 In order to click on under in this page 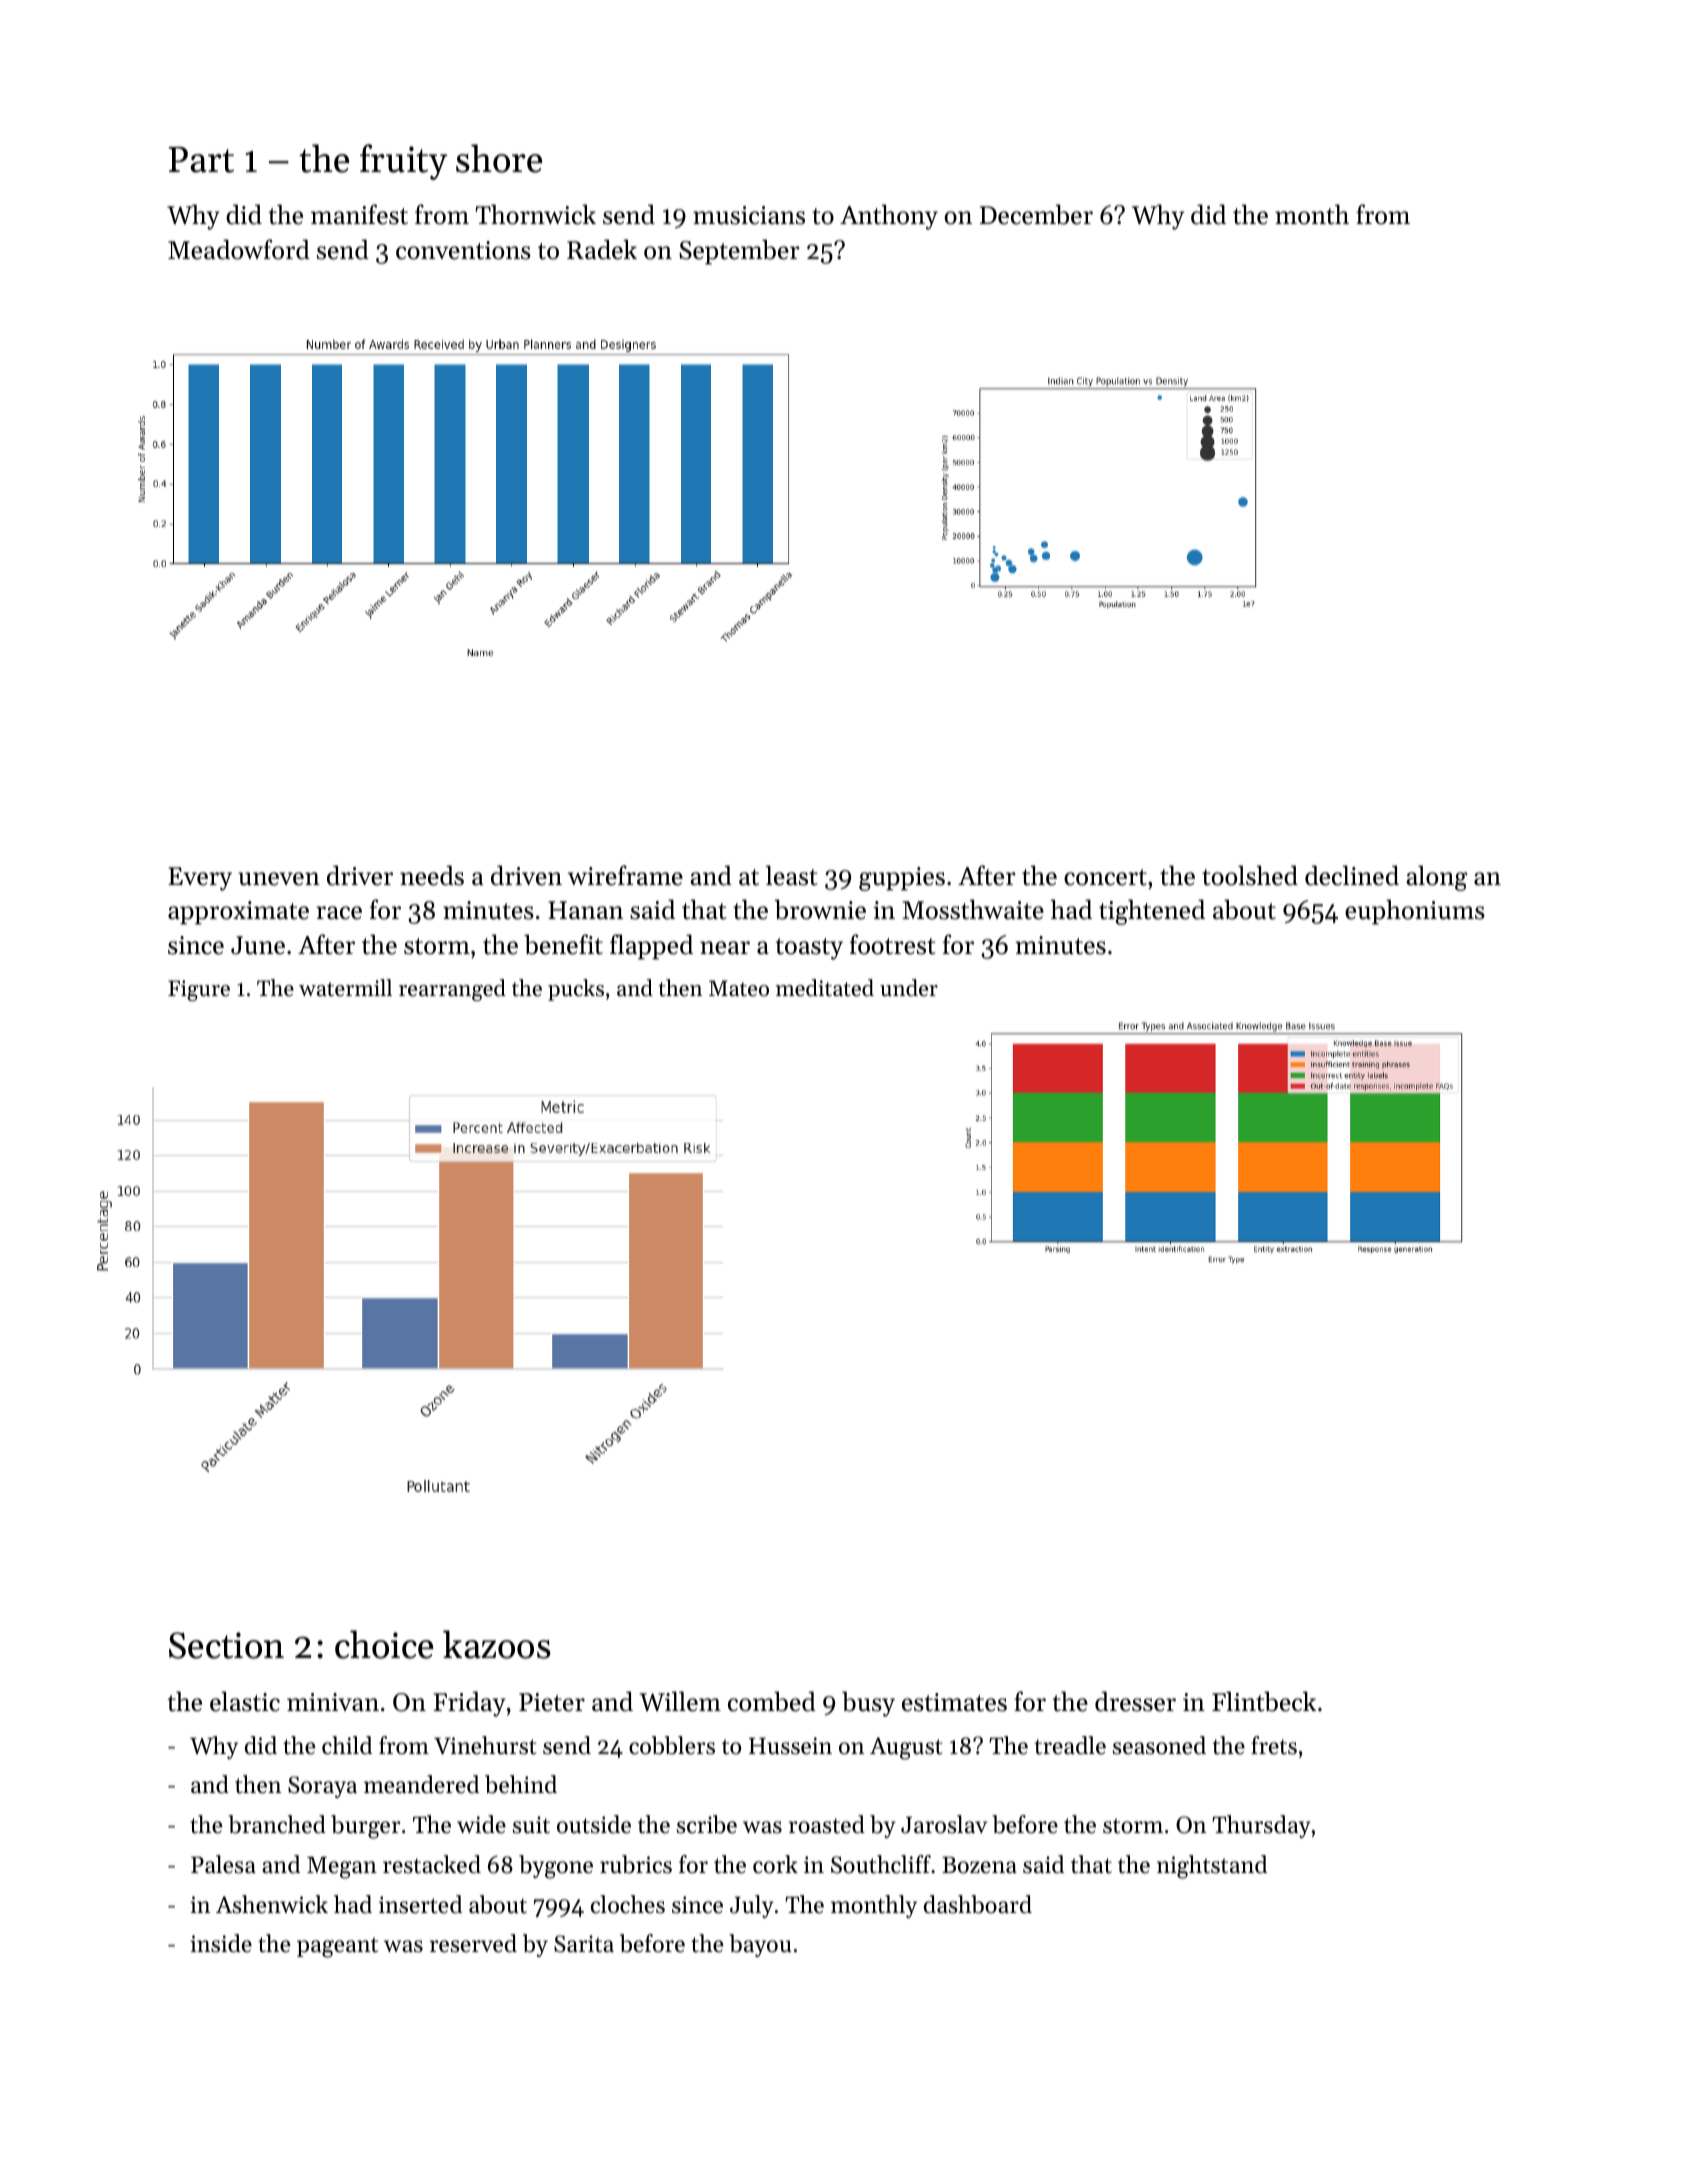, I will do `click(909, 988)`.
